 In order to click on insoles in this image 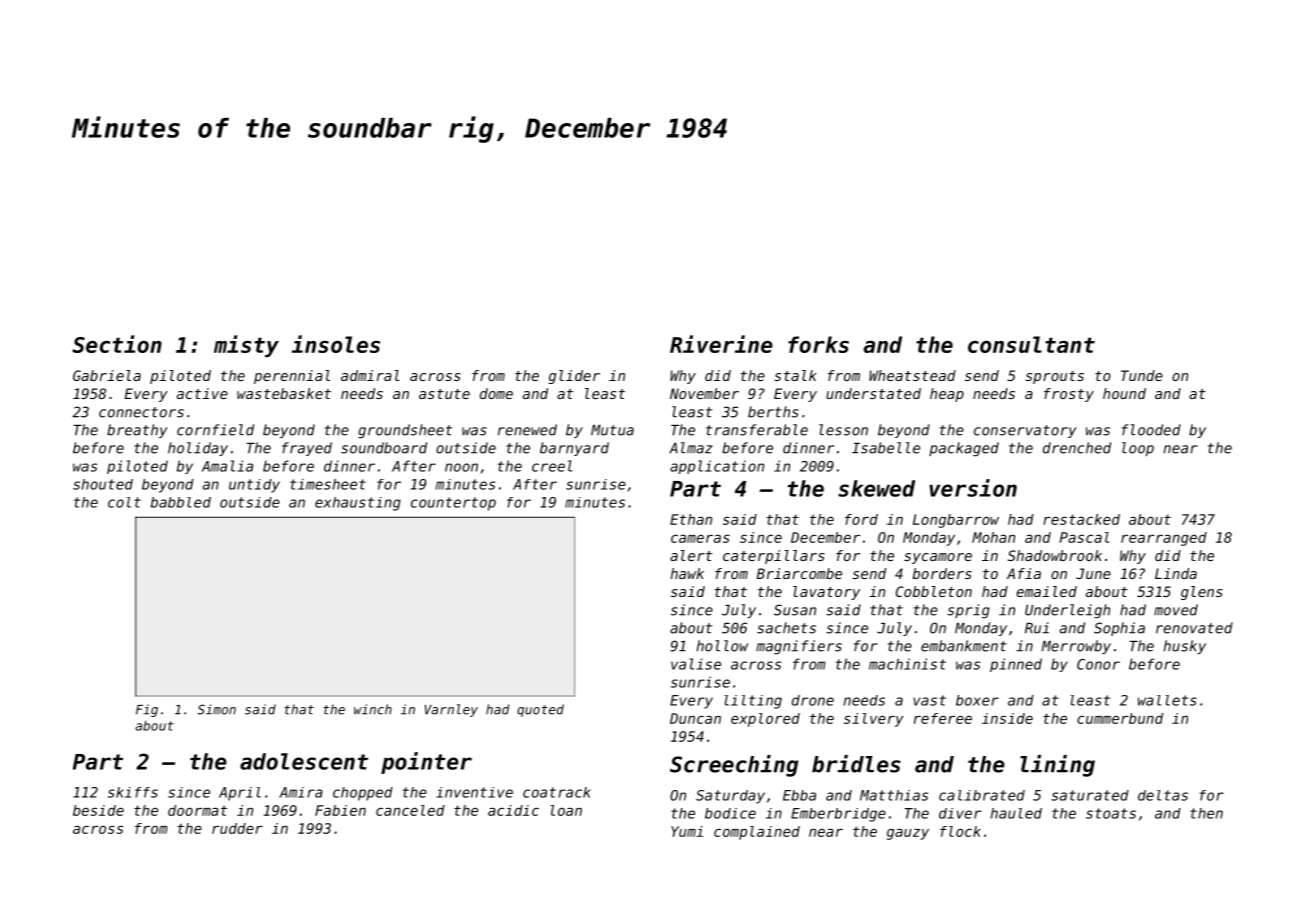, I will do `click(336, 344)`.
